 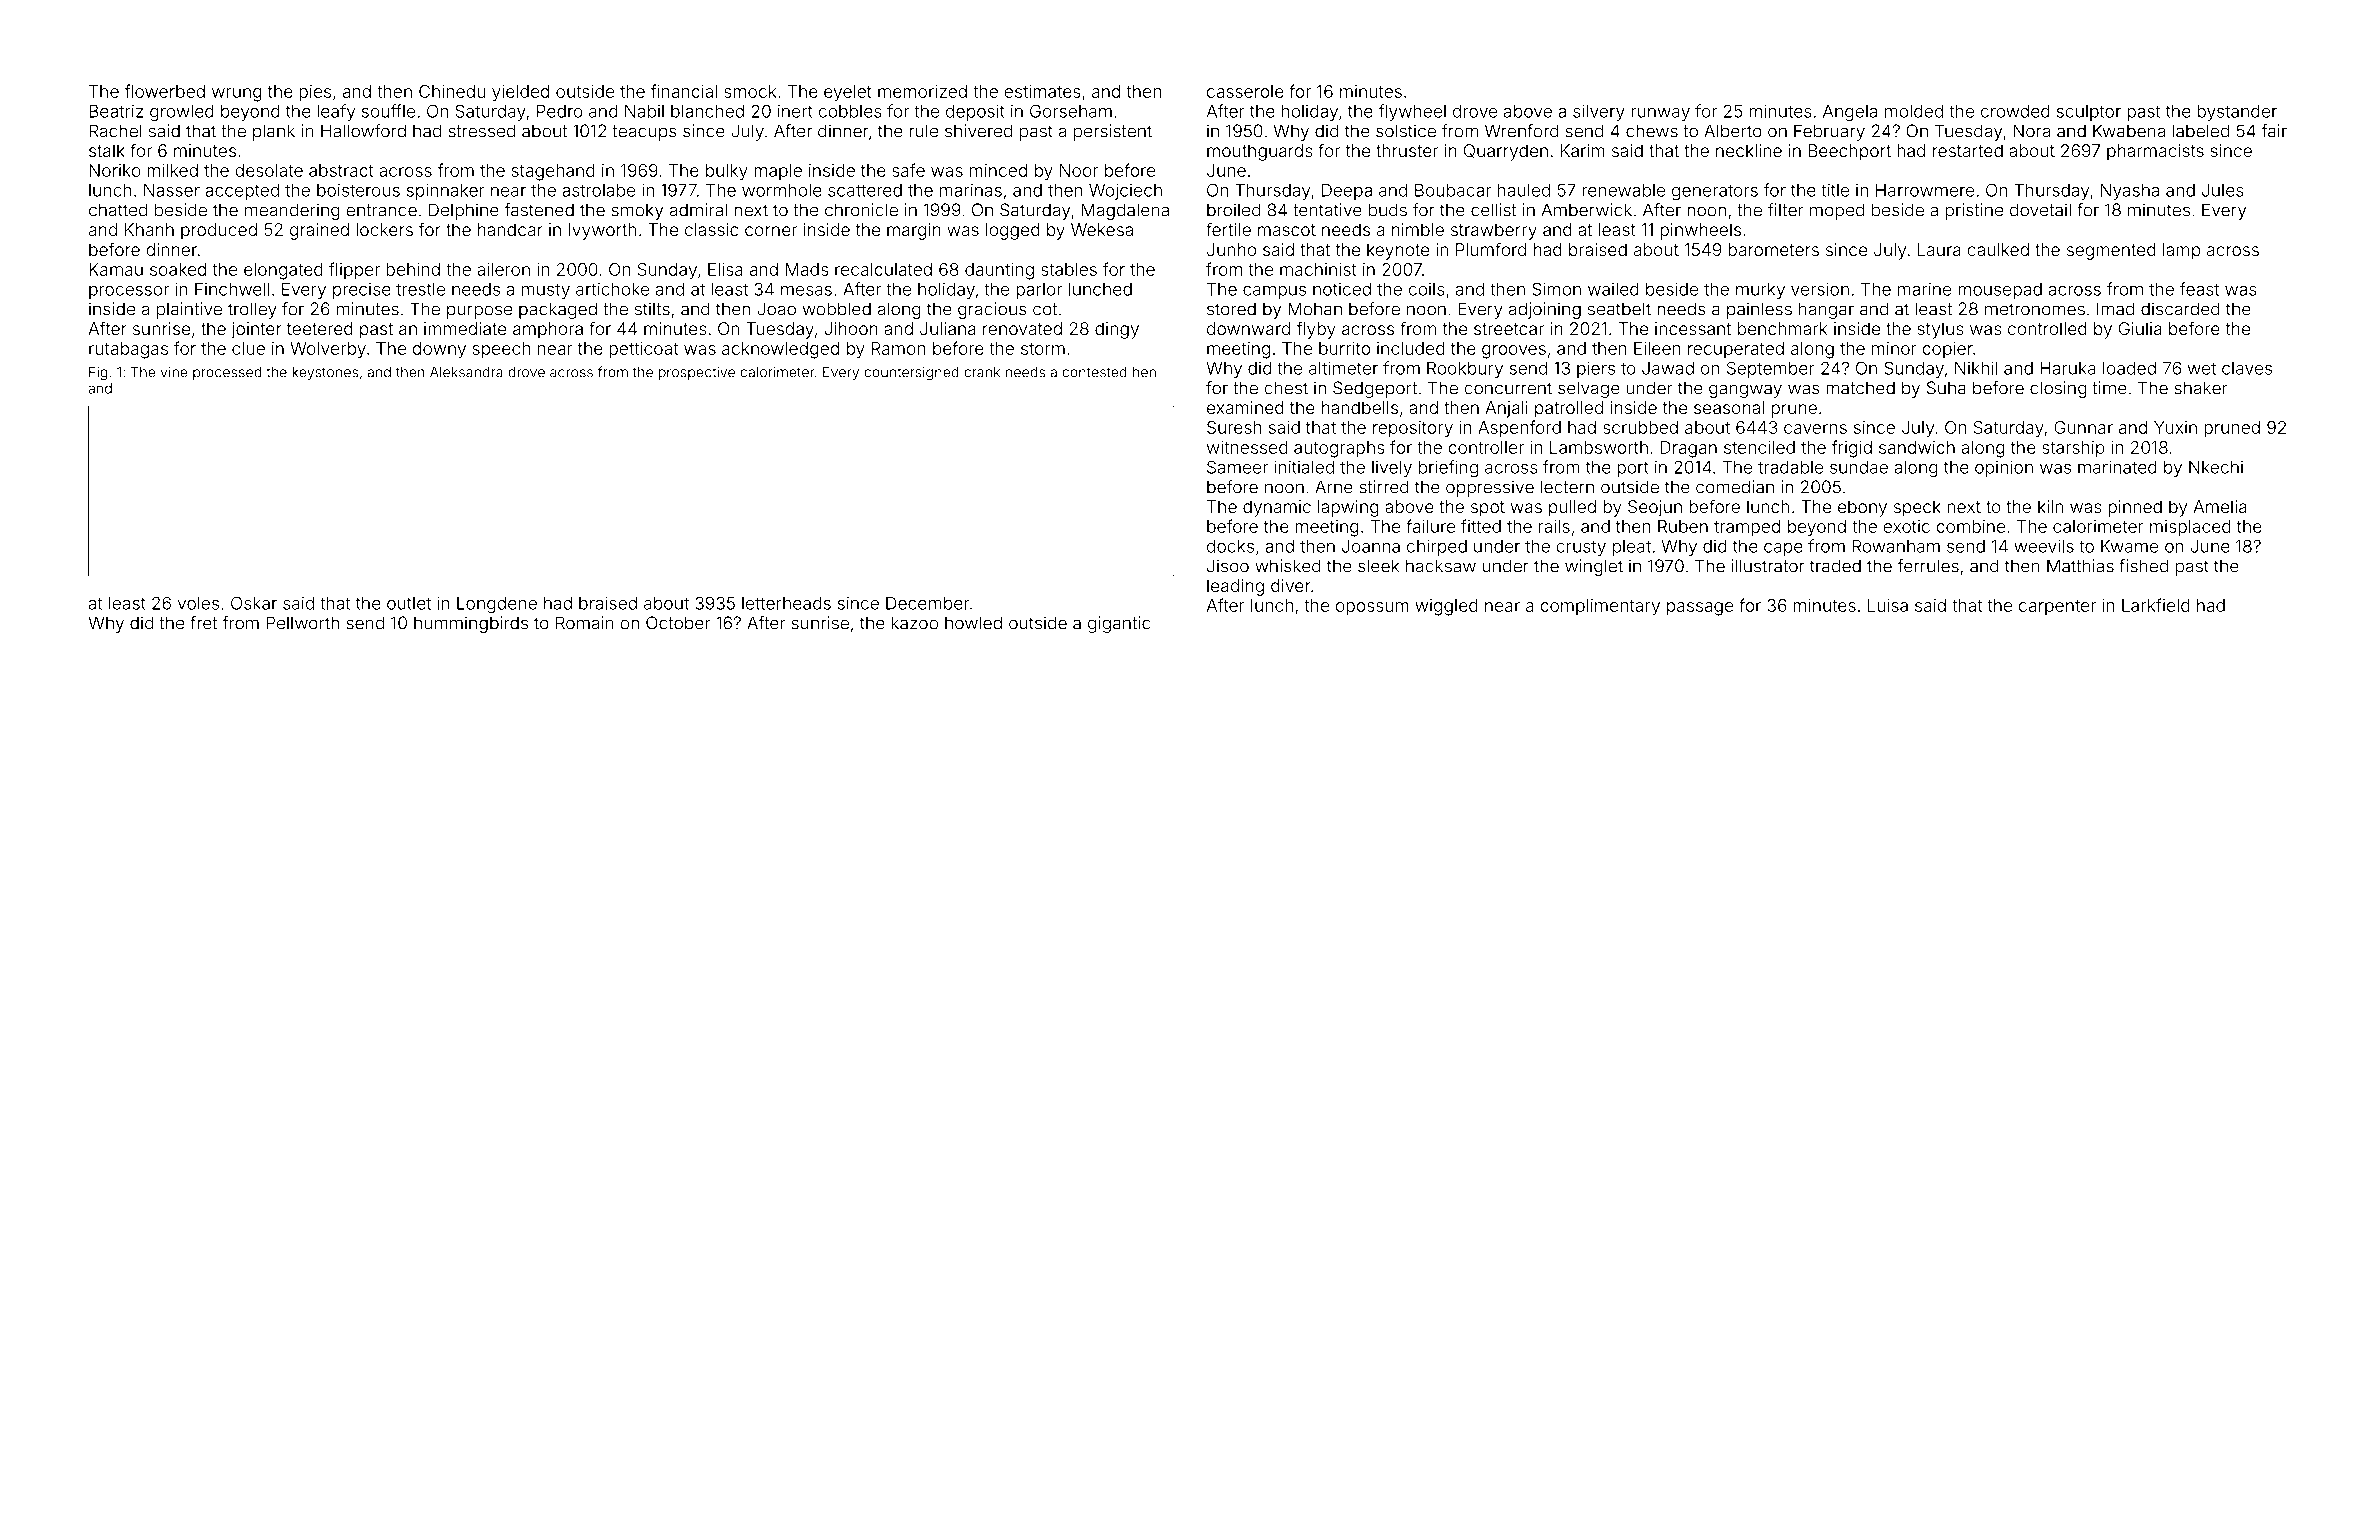 I want to click on chatted, so click(x=118, y=210).
